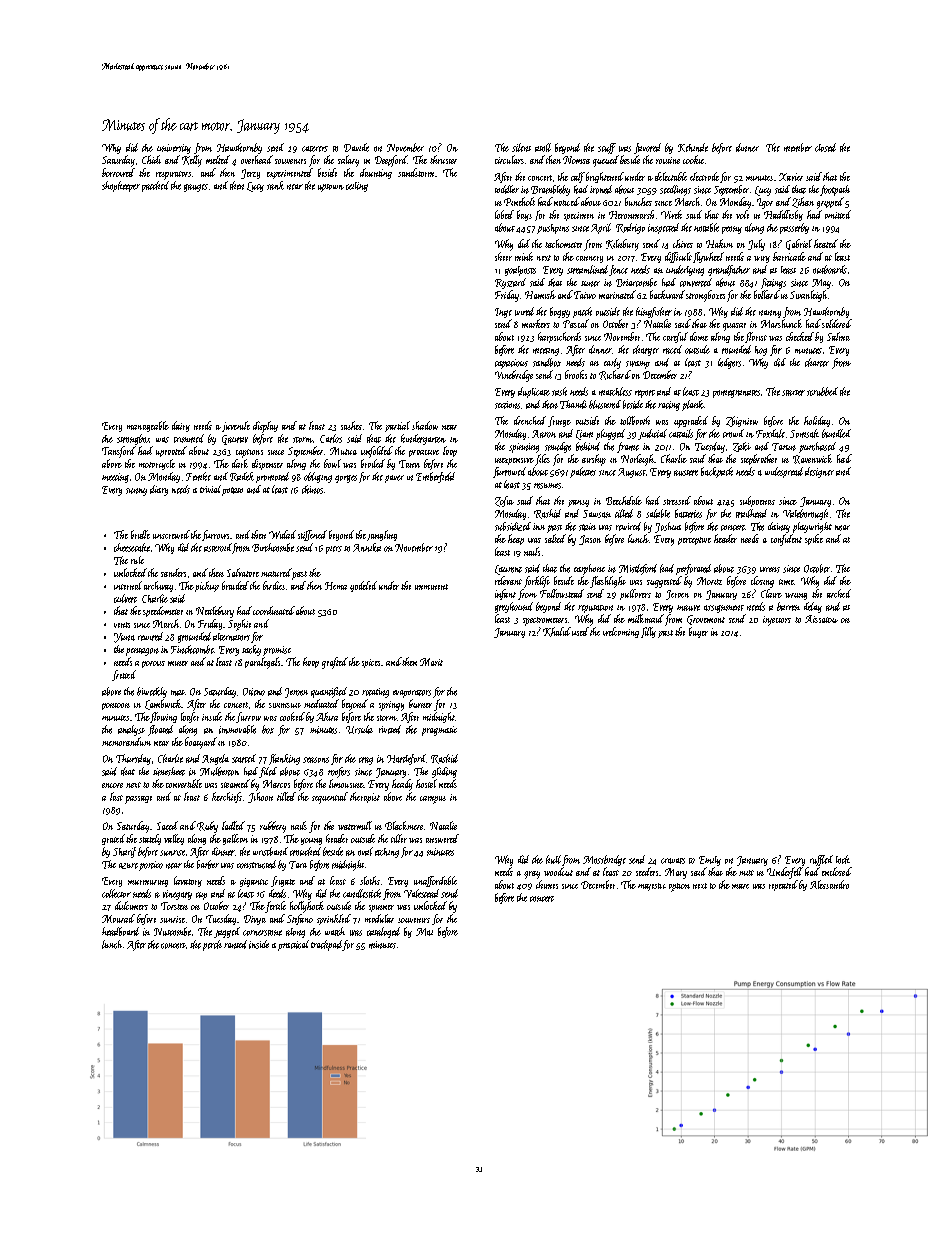 The width and height of the screenshot is (952, 1233). What do you see at coordinates (821, 860) in the screenshot?
I see `ruffled` at bounding box center [821, 860].
